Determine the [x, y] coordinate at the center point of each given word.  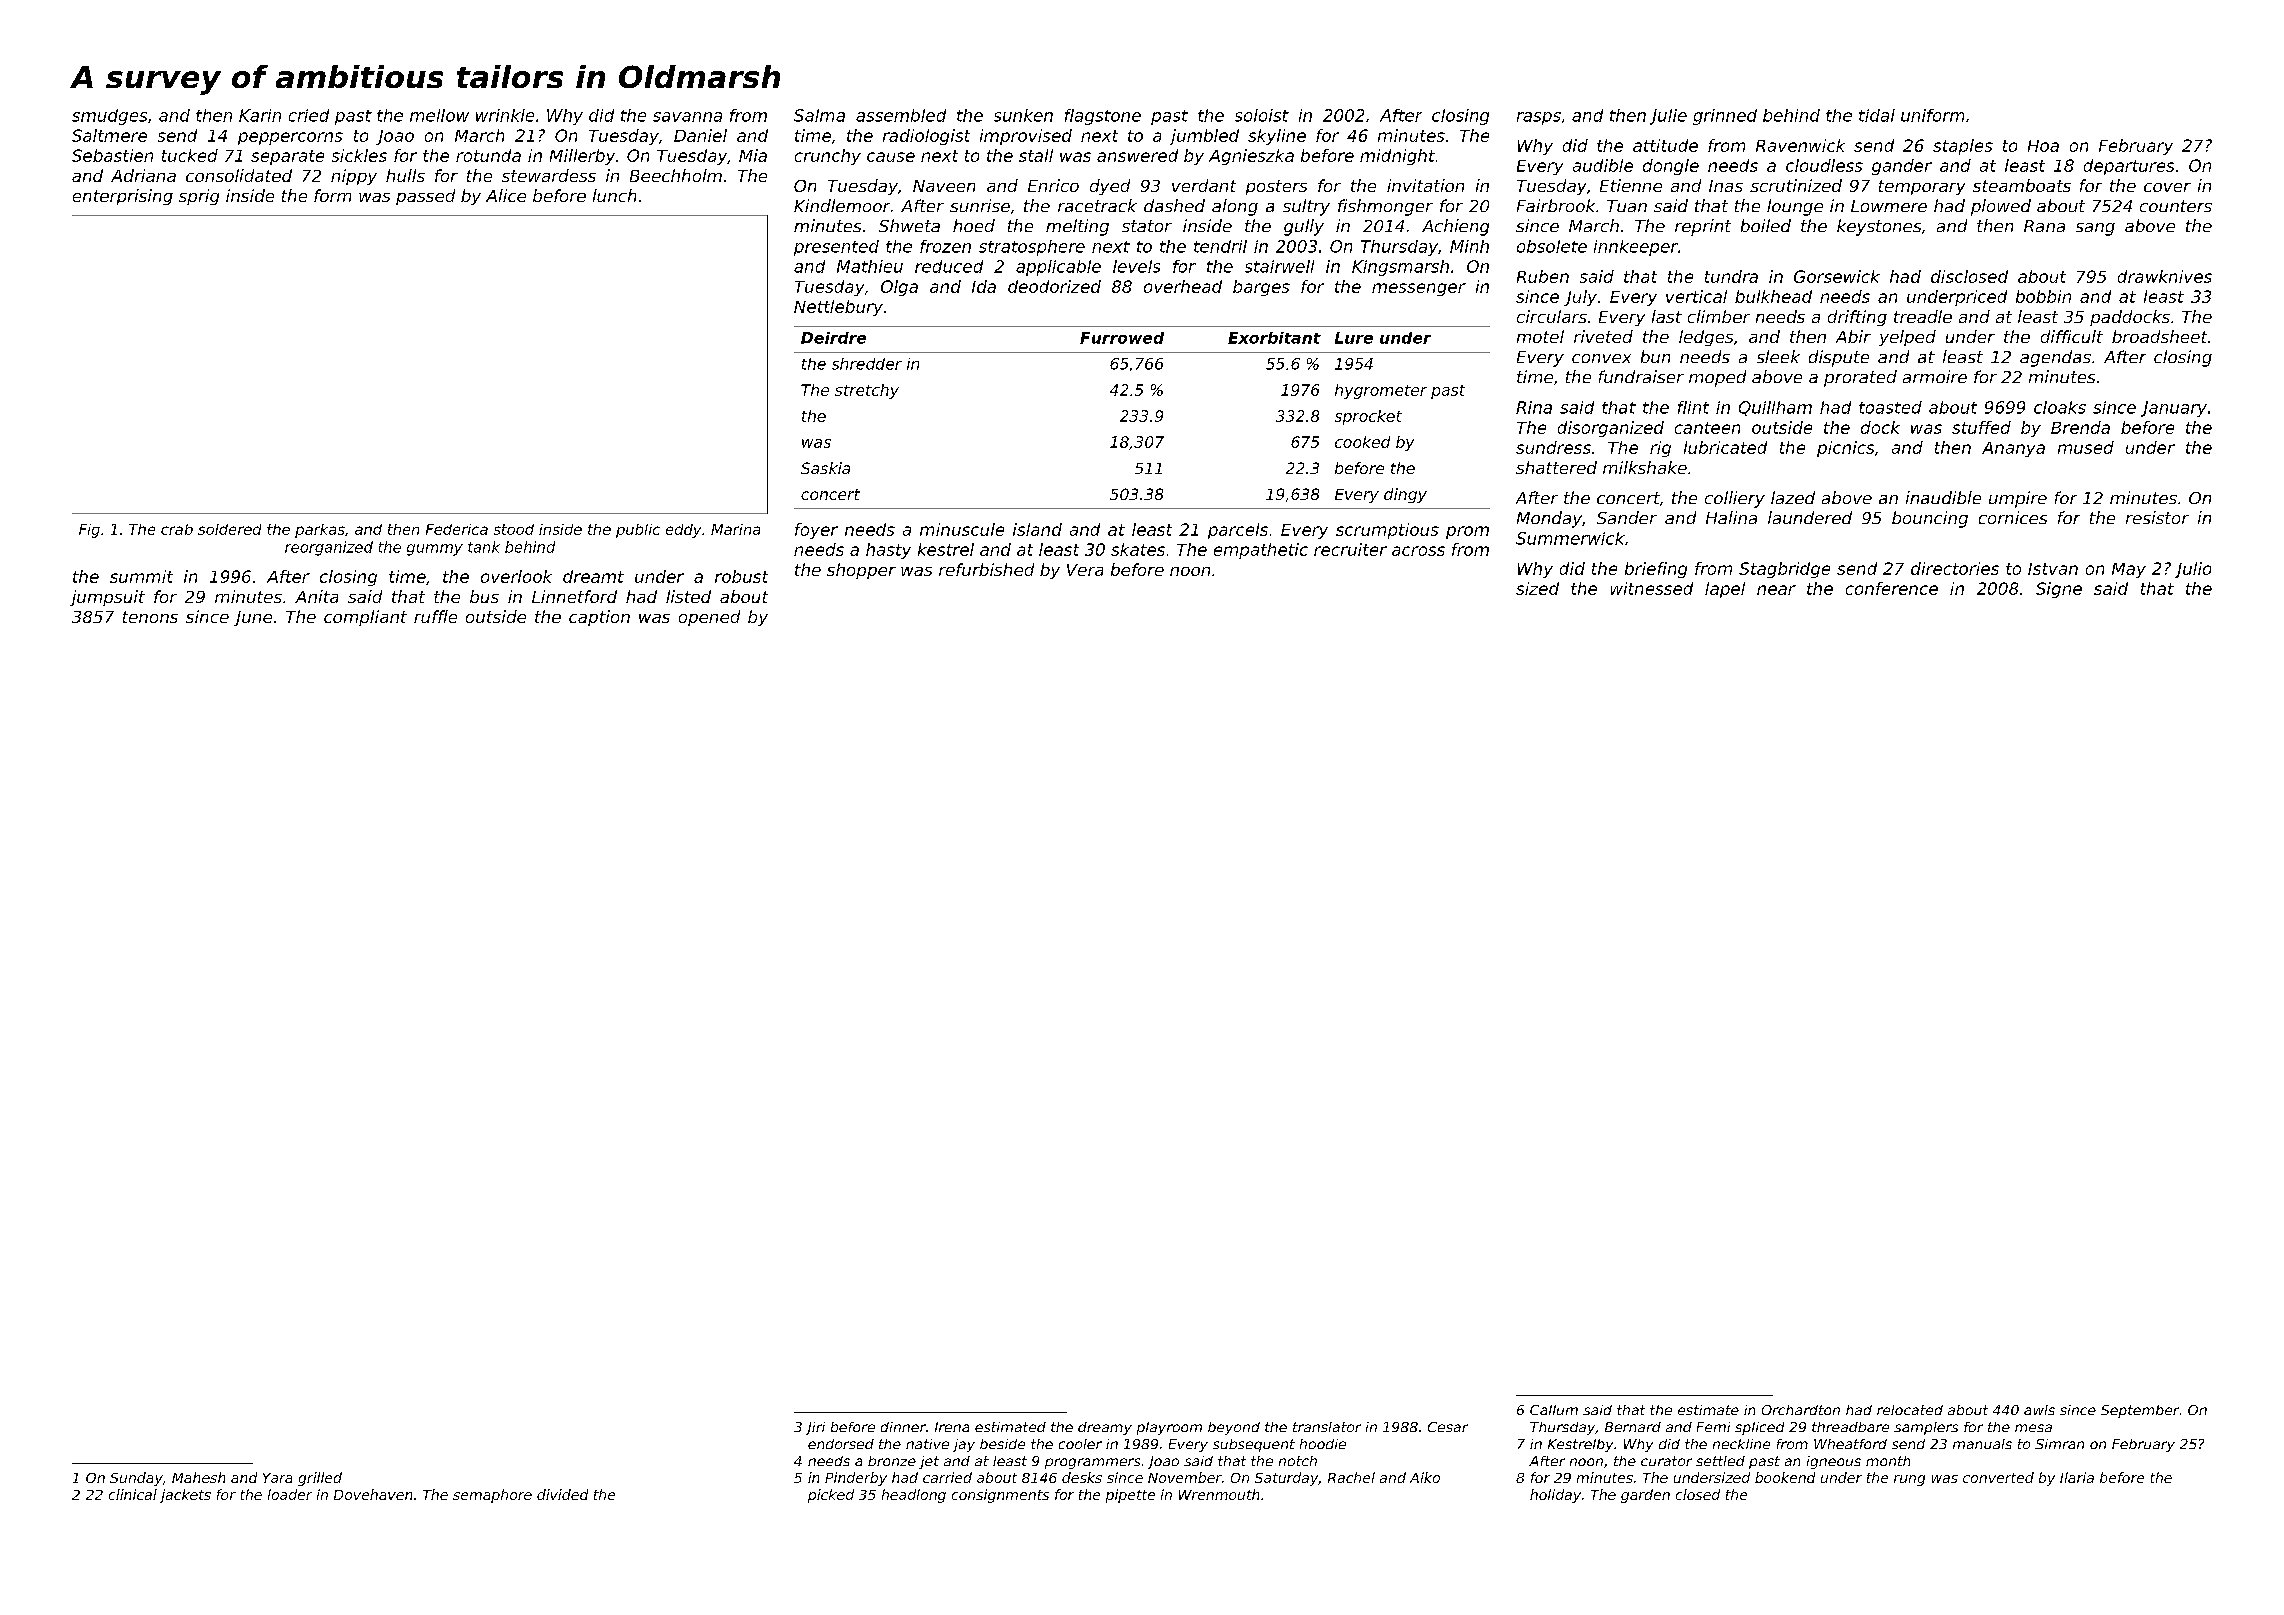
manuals [1982, 1444]
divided [562, 1494]
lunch [614, 195]
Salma [819, 115]
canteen [1707, 428]
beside [1002, 1444]
